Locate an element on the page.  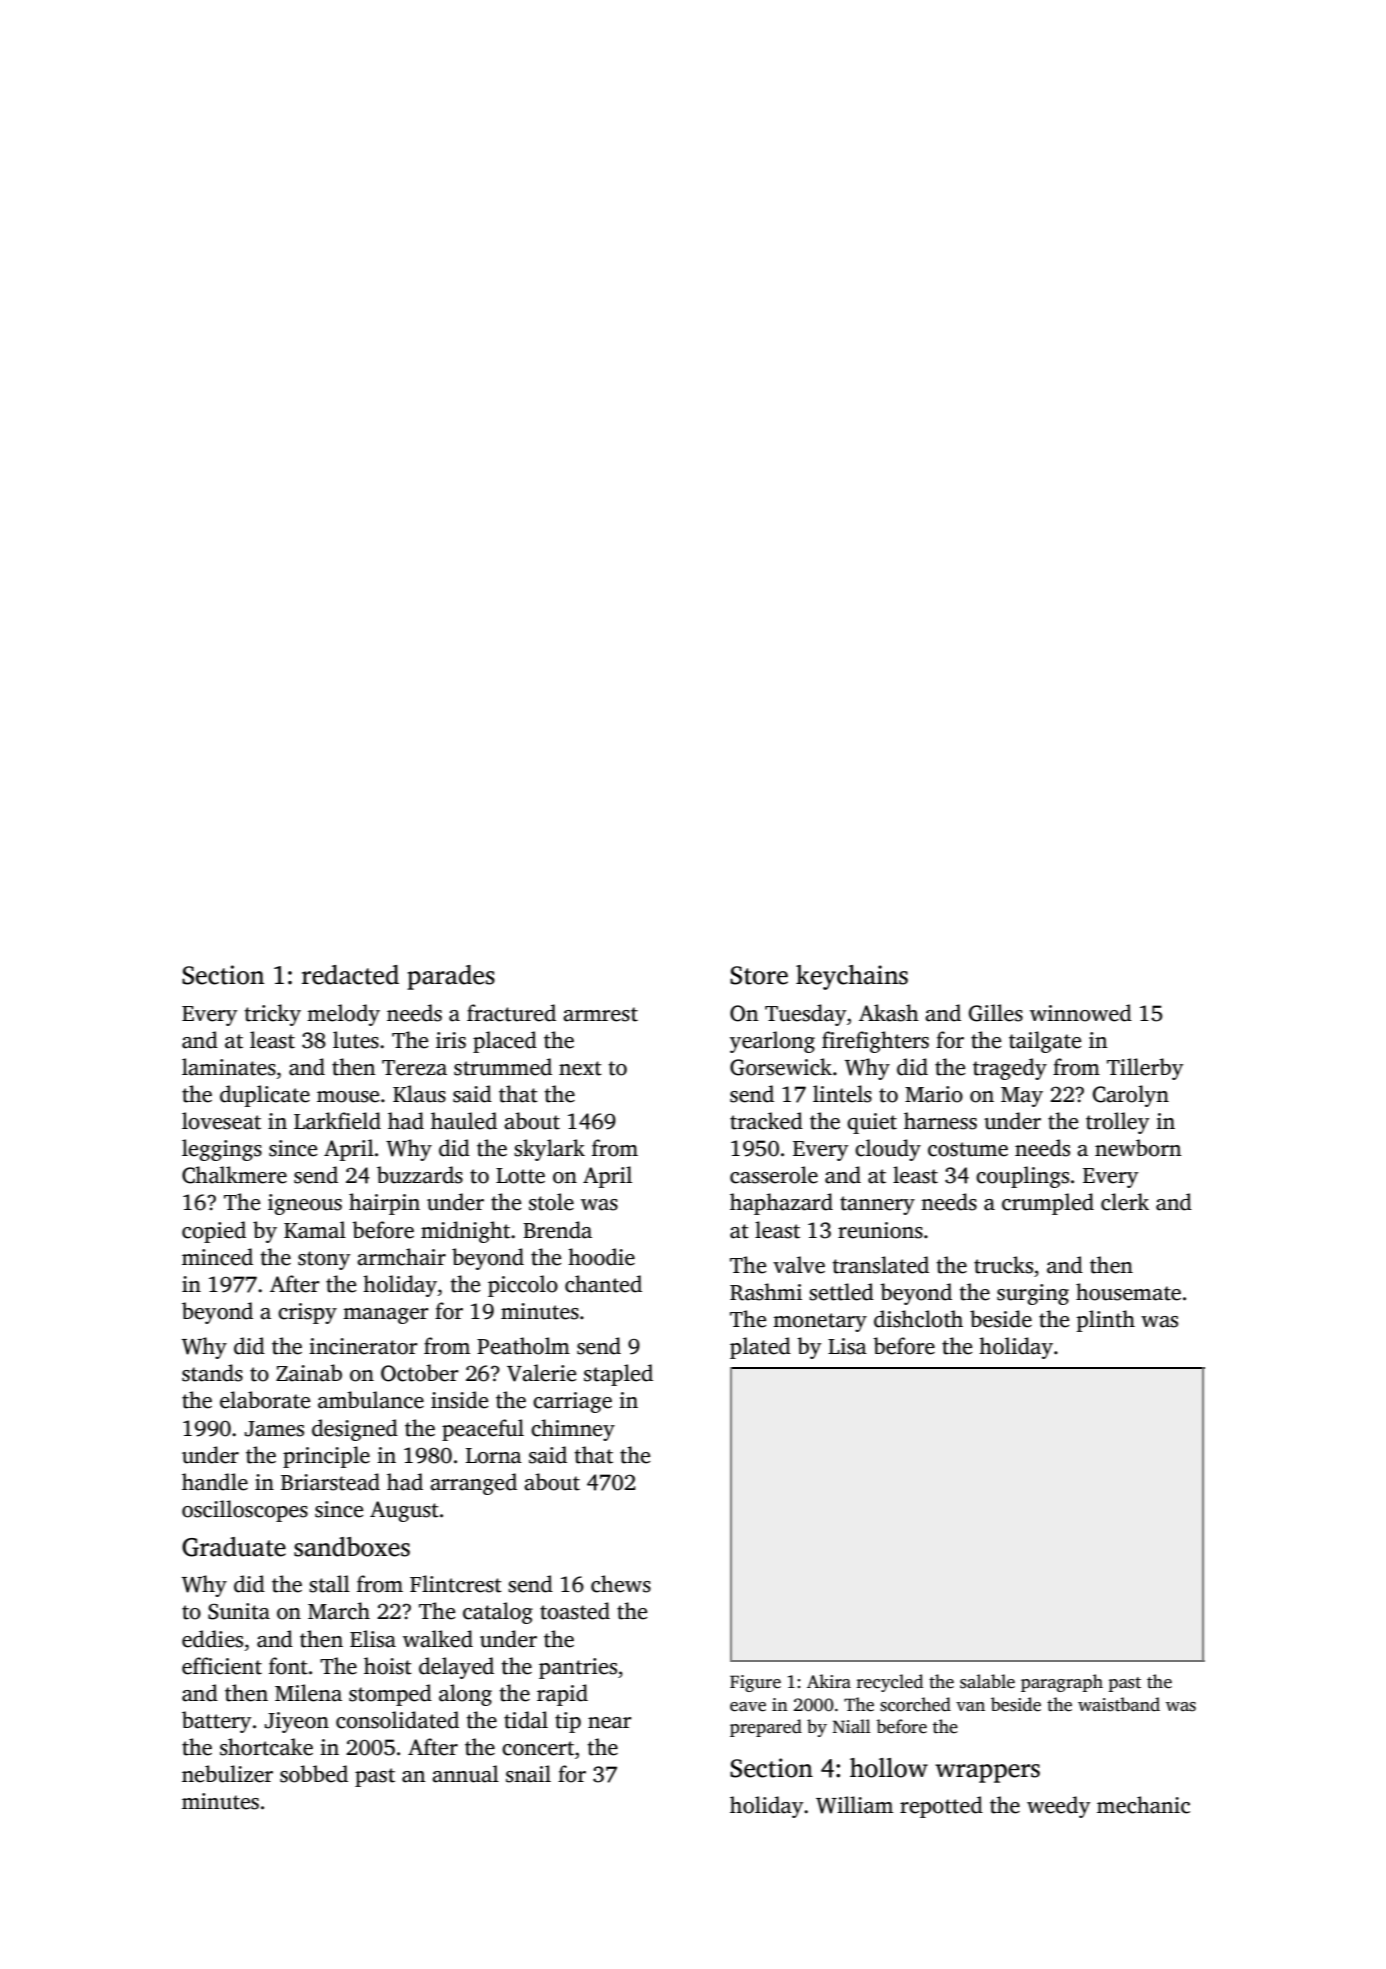
recycled is located at coordinates (890, 1683).
